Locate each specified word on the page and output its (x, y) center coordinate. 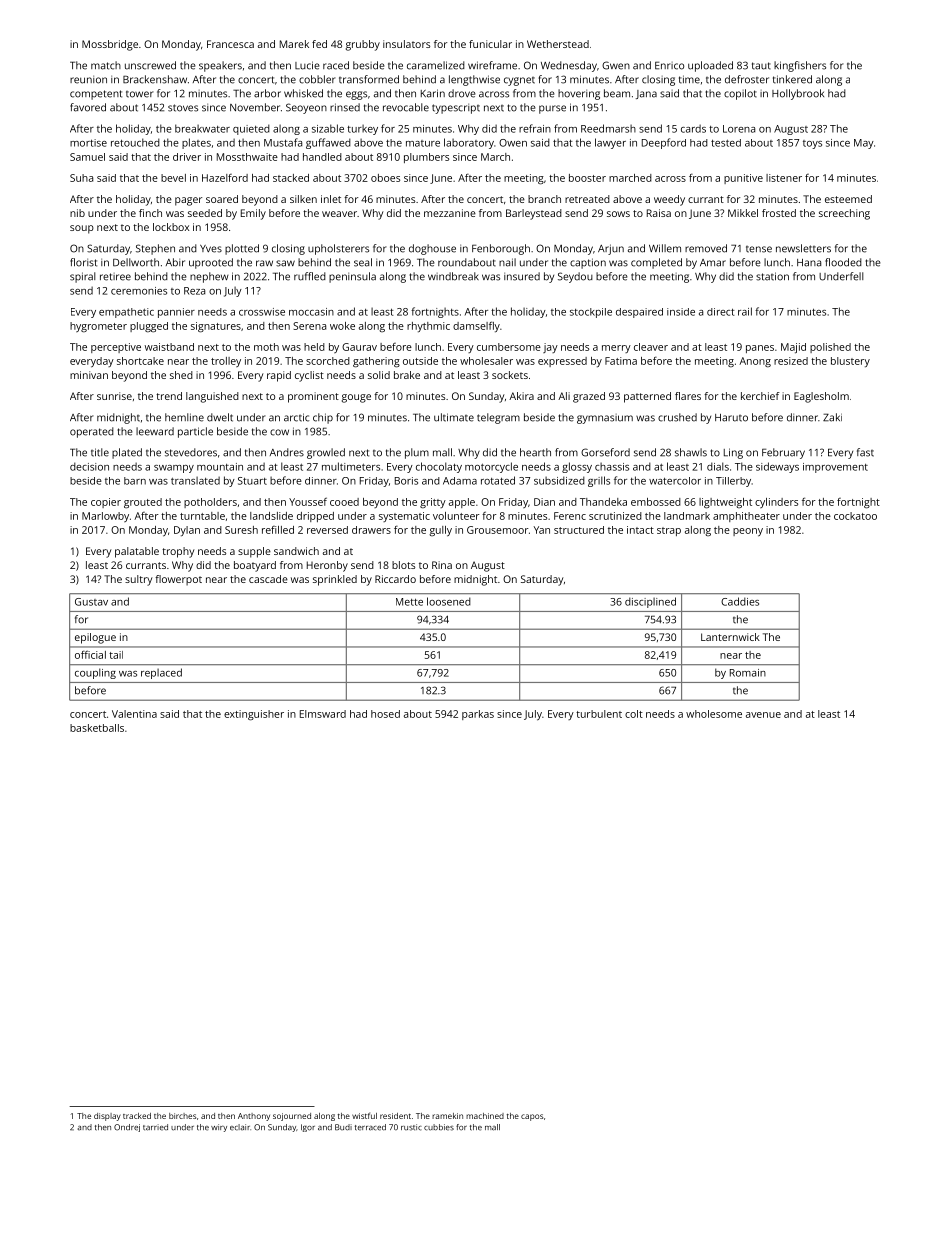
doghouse (432, 249)
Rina (442, 565)
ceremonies (139, 291)
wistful (364, 1115)
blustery (850, 362)
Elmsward (323, 714)
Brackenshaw (155, 79)
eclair (240, 1127)
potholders (210, 503)
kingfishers (800, 66)
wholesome (714, 714)
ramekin (447, 1116)
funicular (490, 44)
